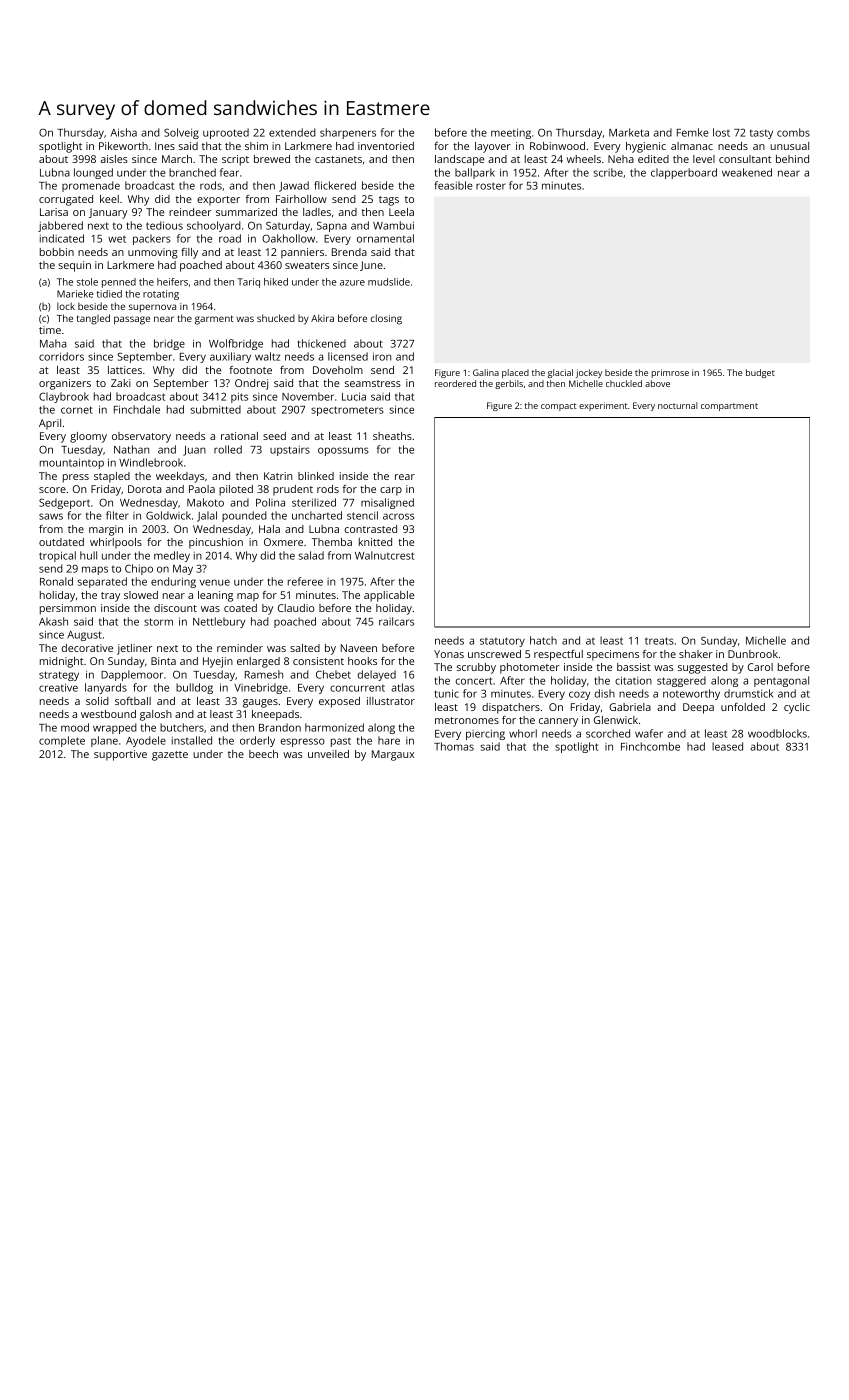 This screenshot has width=849, height=1400. Describe the element at coordinates (170, 756) in the screenshot. I see `gazette` at that location.
